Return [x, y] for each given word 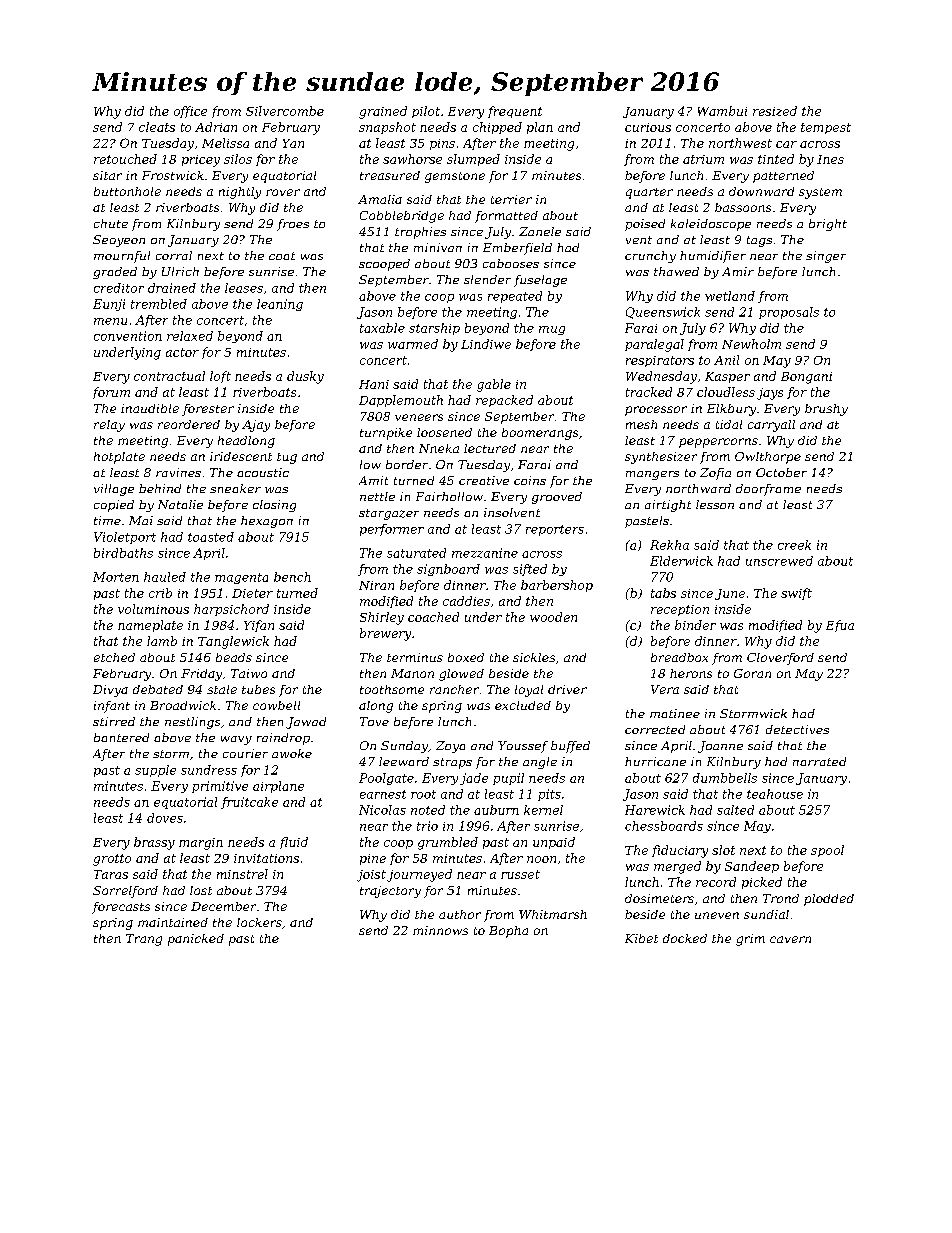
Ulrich [180, 271]
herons [691, 673]
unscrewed [779, 561]
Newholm [751, 344]
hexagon [267, 522]
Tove [374, 721]
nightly [240, 193]
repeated [515, 297]
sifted [530, 570]
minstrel [242, 874]
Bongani [806, 378]
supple [155, 771]
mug [552, 330]
